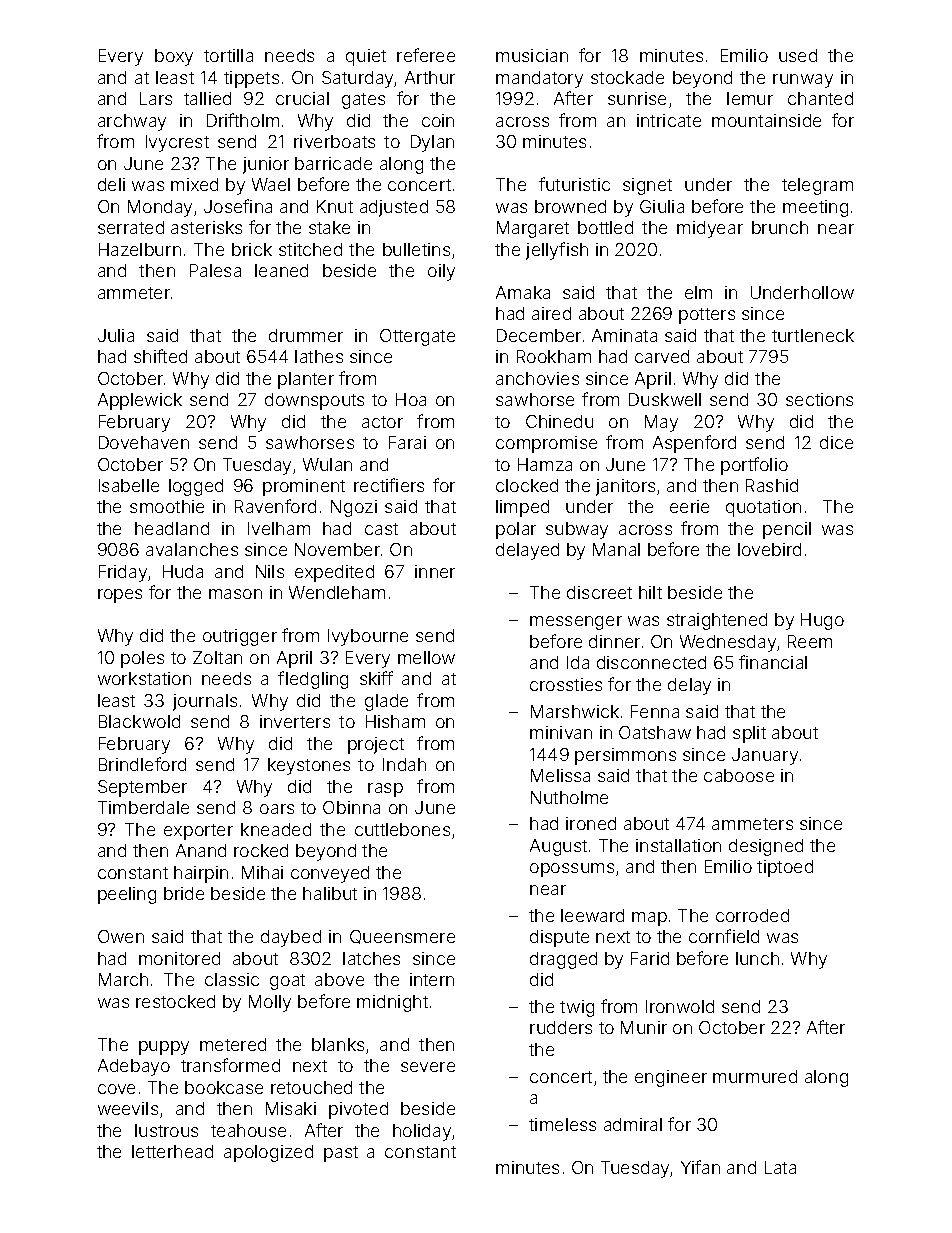 This page has height=1233, width=952. I want to click on futuristic, so click(574, 184).
